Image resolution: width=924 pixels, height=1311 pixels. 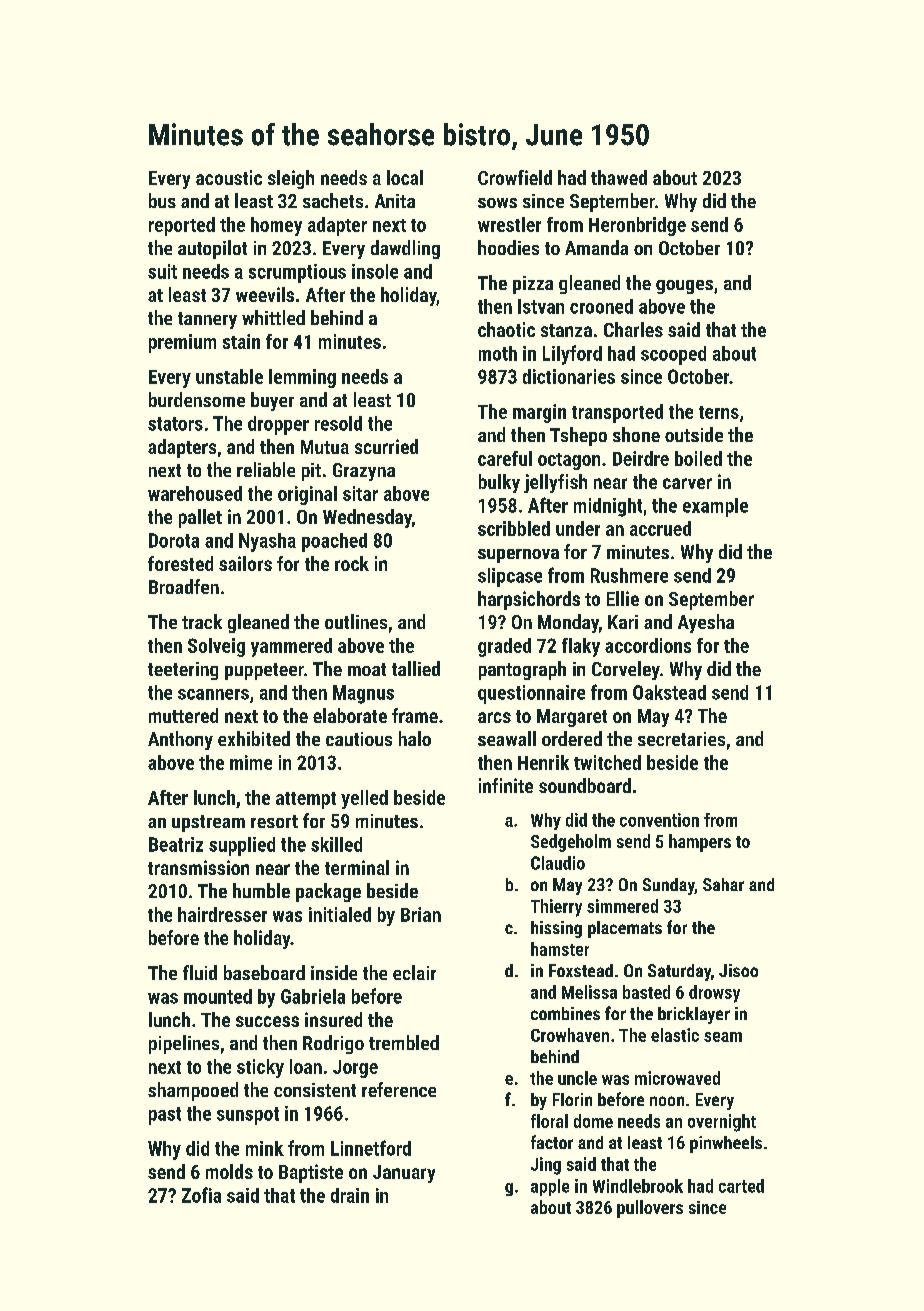 I want to click on Sahar, so click(x=723, y=884).
